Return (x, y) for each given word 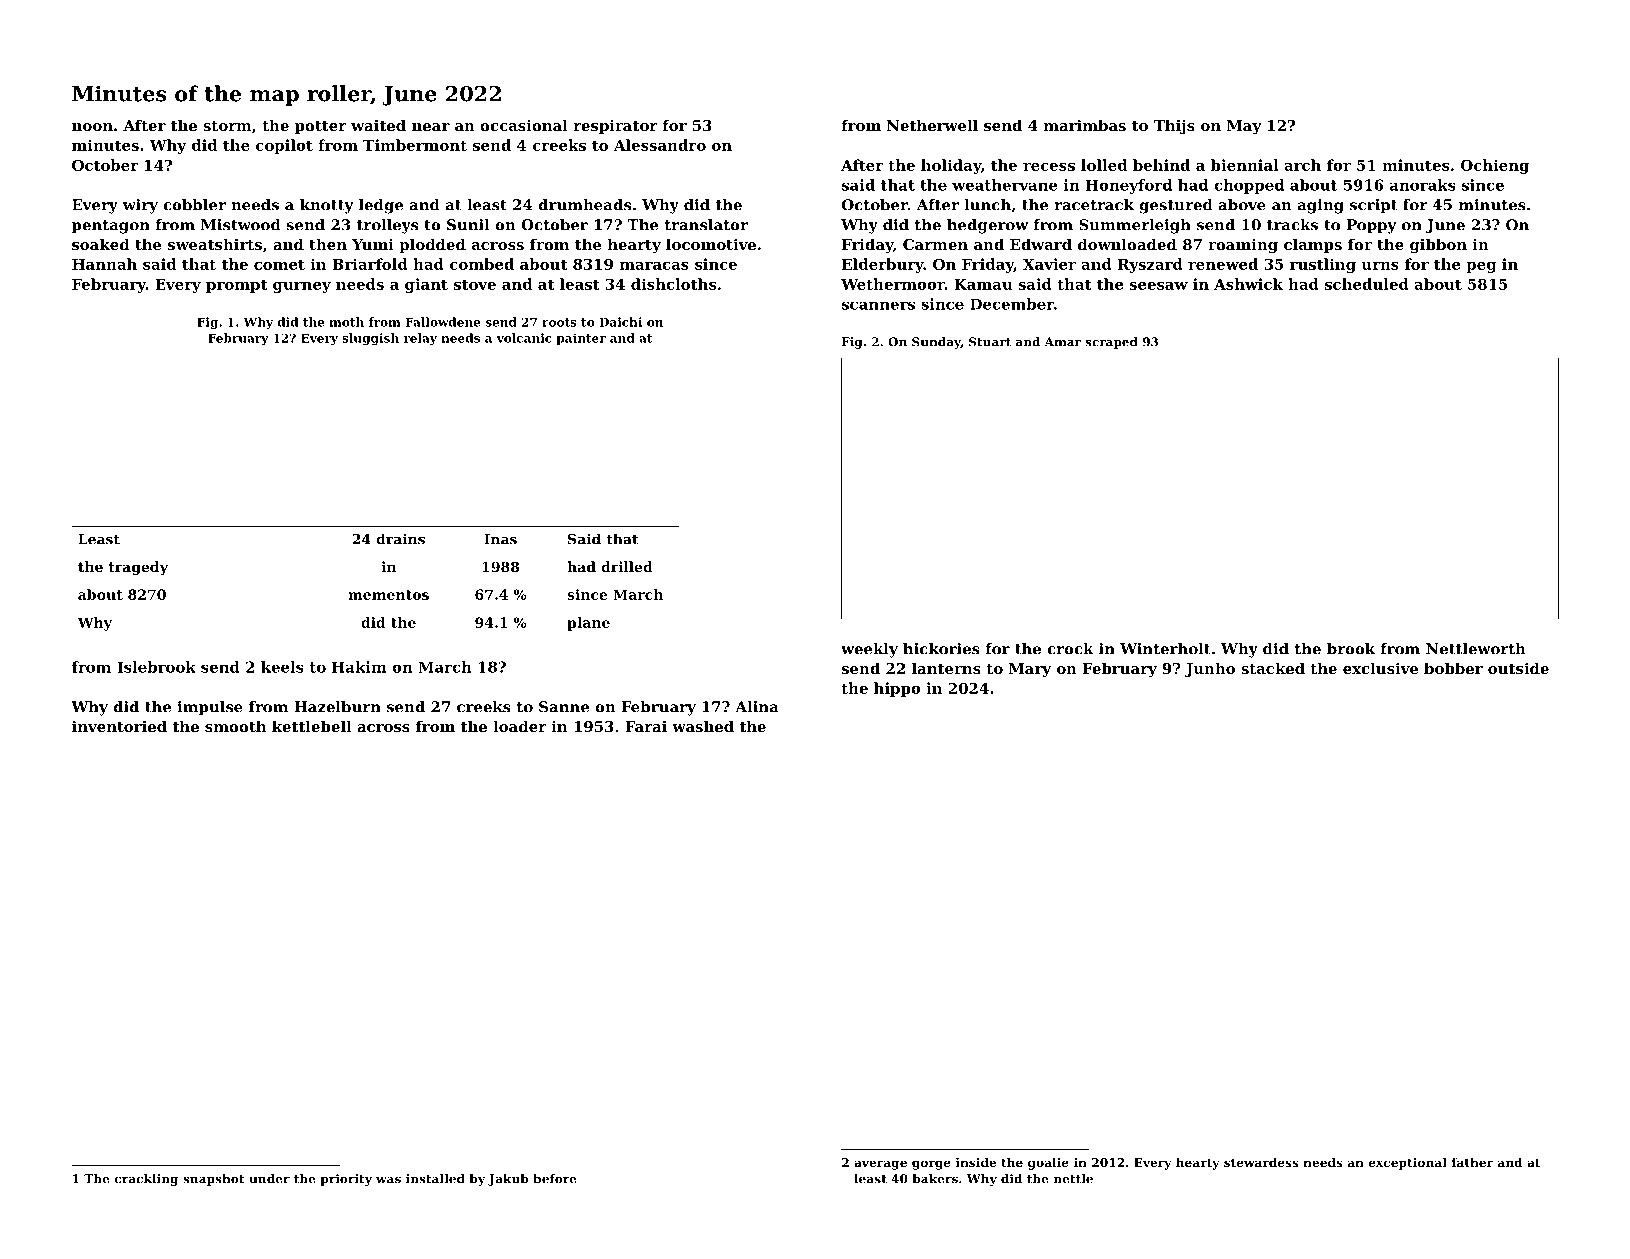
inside (976, 1162)
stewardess (1261, 1162)
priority (346, 1180)
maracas (654, 266)
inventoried (119, 726)
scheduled (1367, 284)
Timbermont (415, 145)
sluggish (370, 339)
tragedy (138, 568)
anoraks (1423, 185)
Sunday (936, 343)
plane (588, 624)
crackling (146, 1180)
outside (1518, 668)
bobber (1453, 668)
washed (703, 726)
